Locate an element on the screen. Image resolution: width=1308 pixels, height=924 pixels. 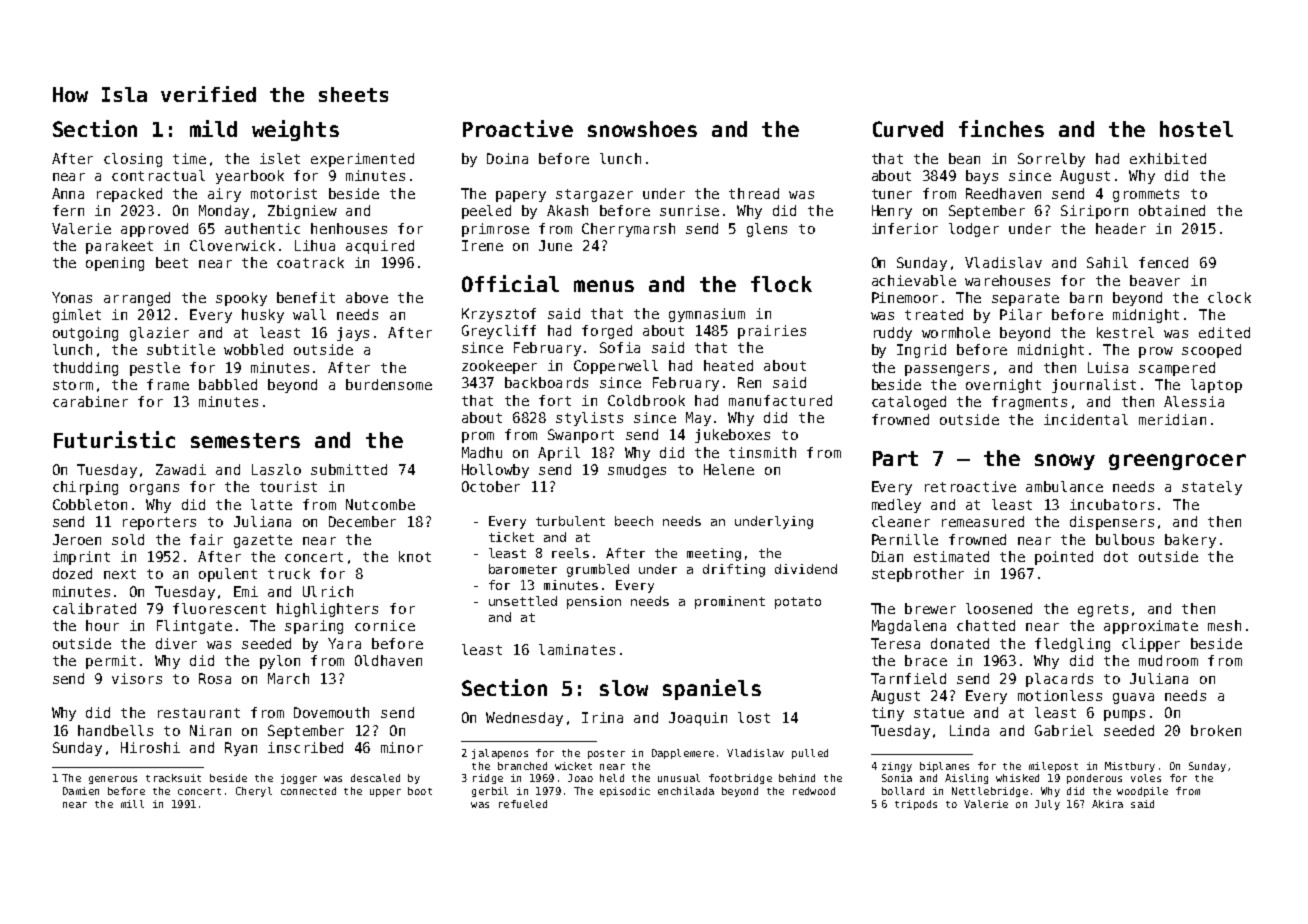
redwood is located at coordinates (814, 791).
